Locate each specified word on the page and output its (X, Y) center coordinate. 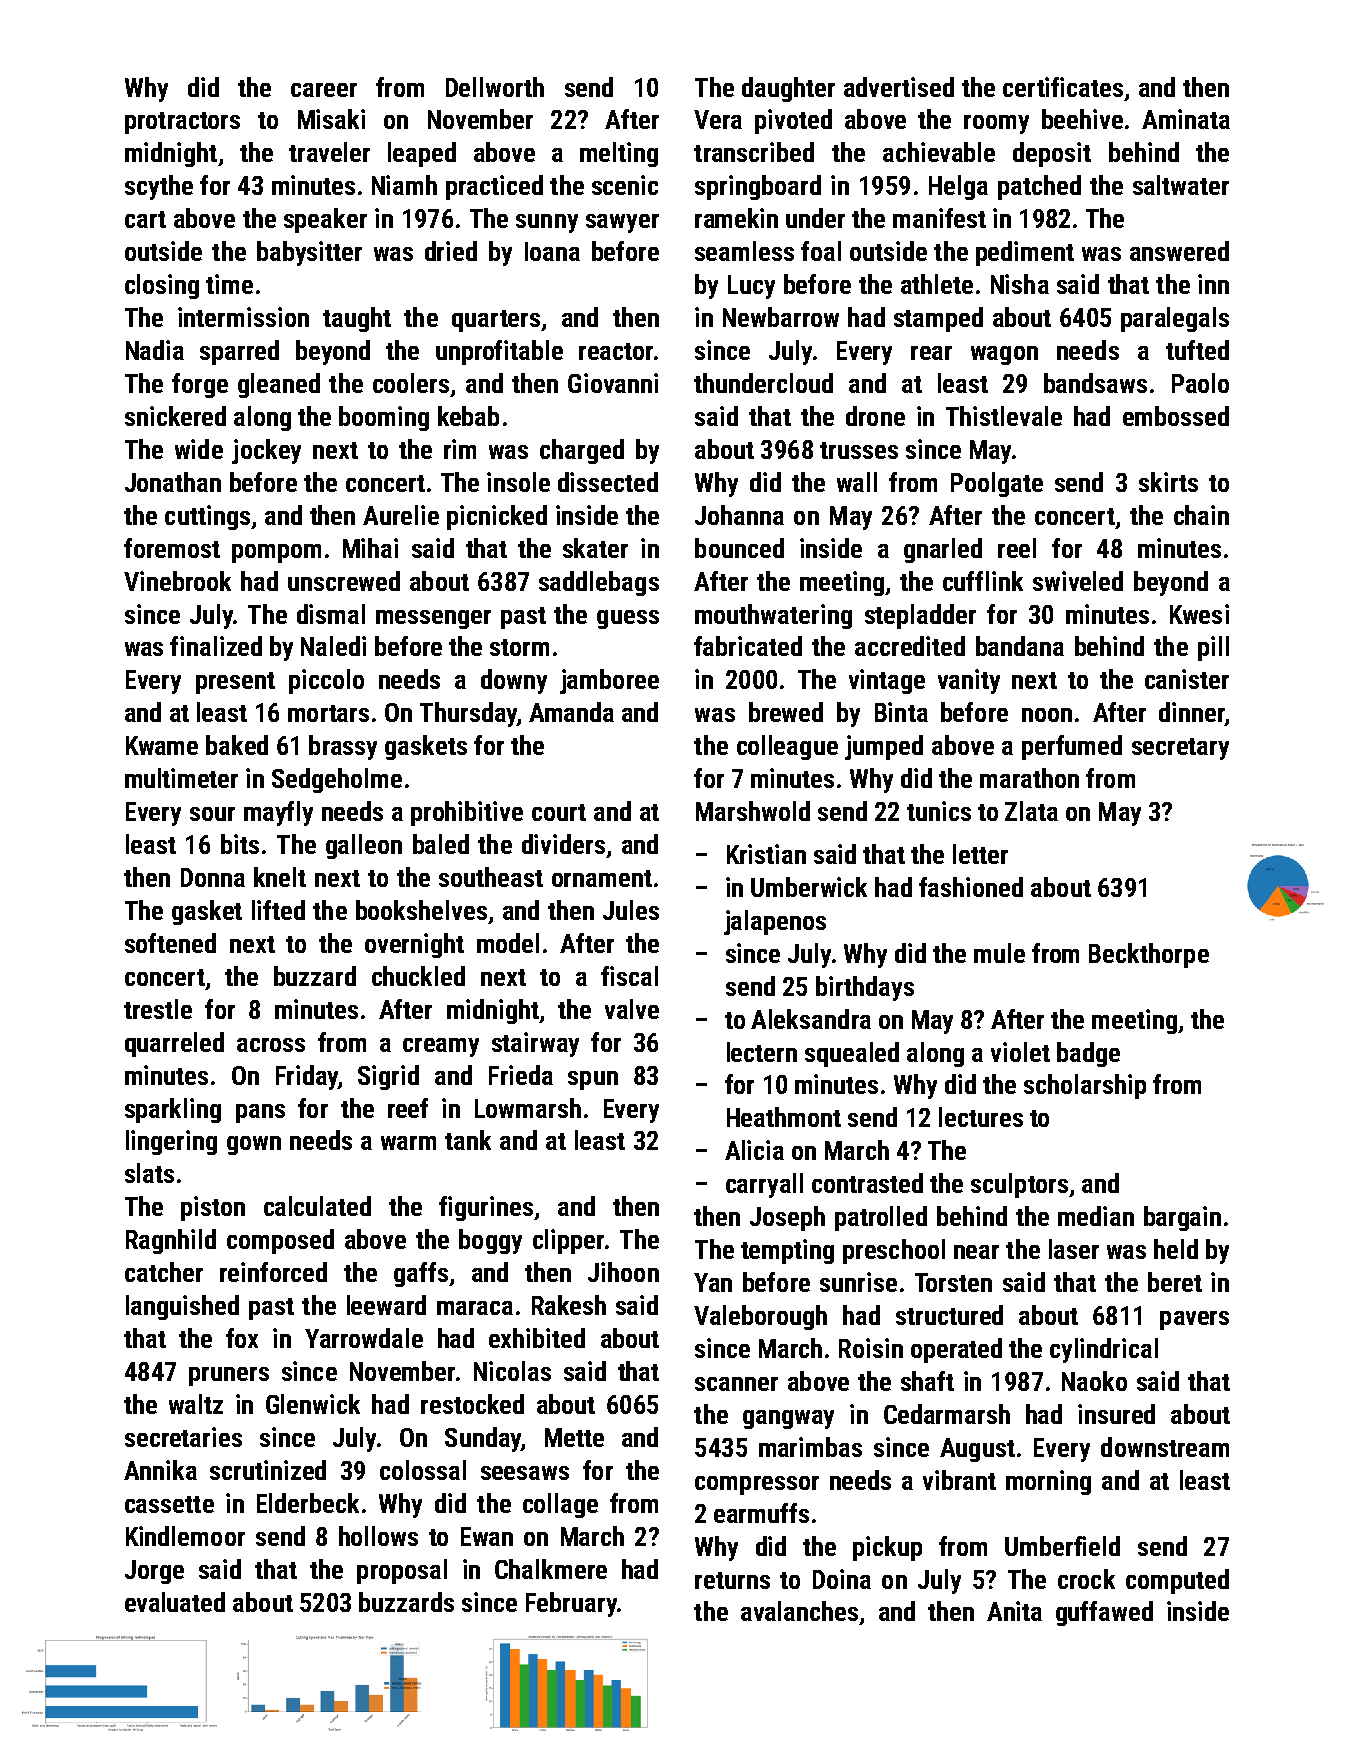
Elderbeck (308, 1503)
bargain (1182, 1218)
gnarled (943, 550)
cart (145, 219)
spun (593, 1080)
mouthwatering (773, 616)
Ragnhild (171, 1241)
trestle (158, 1009)
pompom (276, 553)
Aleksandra (811, 1019)
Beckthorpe (1149, 955)
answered (1179, 251)
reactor (616, 351)
